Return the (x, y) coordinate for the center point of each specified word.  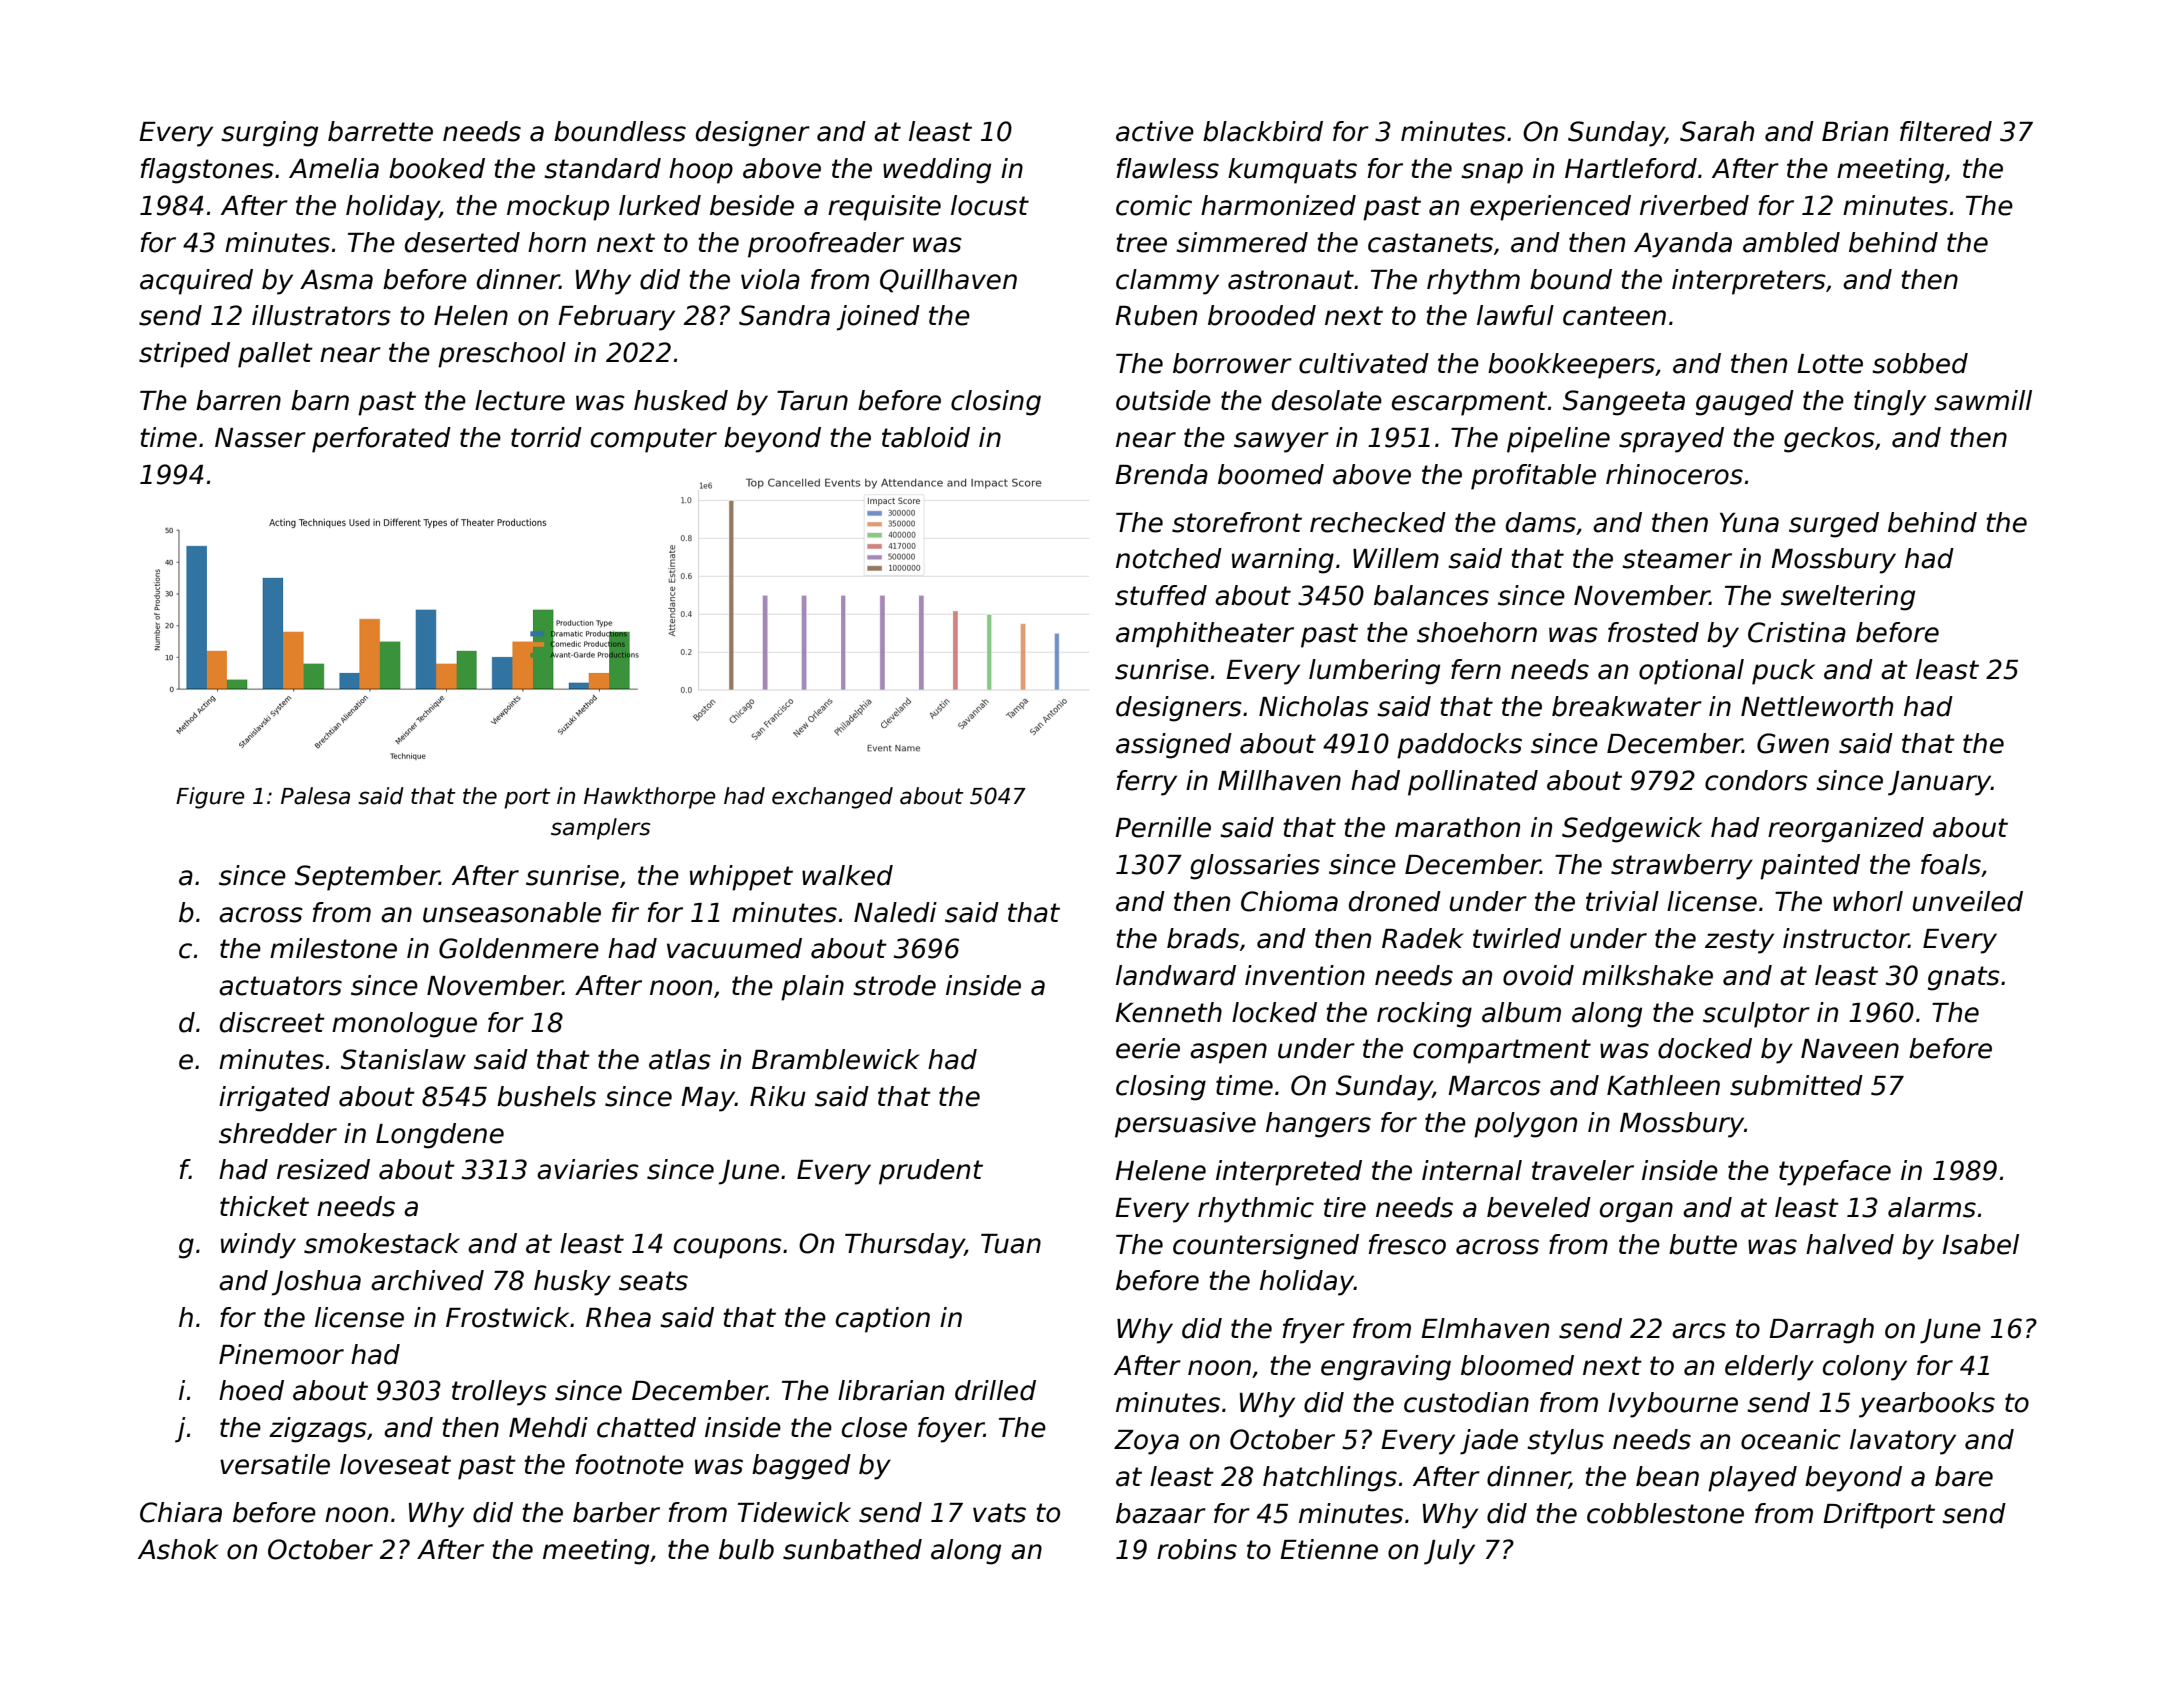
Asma (336, 280)
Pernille (1163, 827)
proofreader (826, 245)
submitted (1796, 1085)
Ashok (178, 1549)
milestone (333, 948)
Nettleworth (1817, 706)
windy (258, 1246)
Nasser (260, 438)
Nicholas (1314, 706)
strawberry (1682, 867)
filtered (1946, 131)
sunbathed (852, 1549)
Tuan (1011, 1244)
